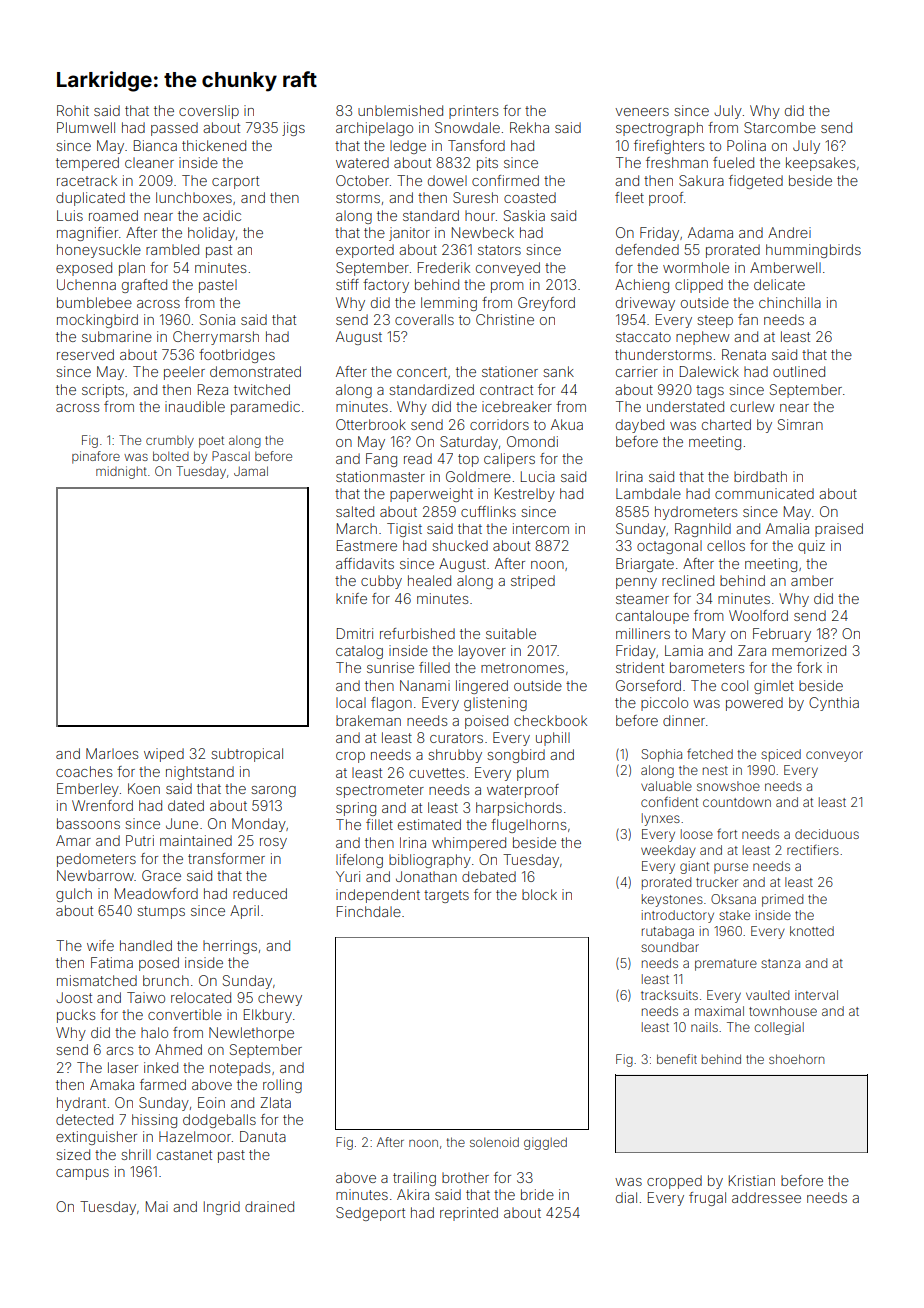 The image size is (924, 1308). I want to click on veneers, so click(642, 112).
